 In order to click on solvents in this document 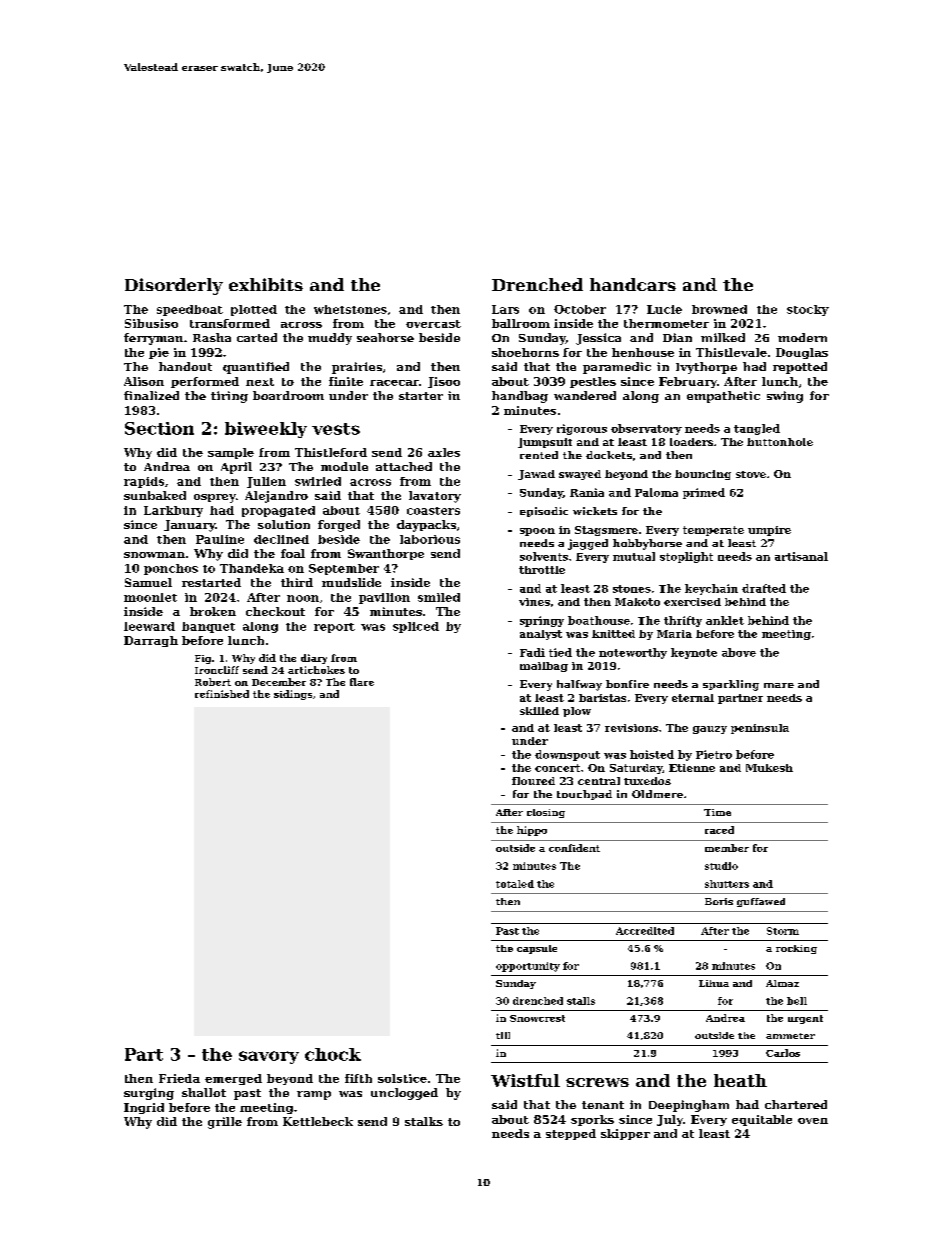, I will do `click(544, 556)`.
